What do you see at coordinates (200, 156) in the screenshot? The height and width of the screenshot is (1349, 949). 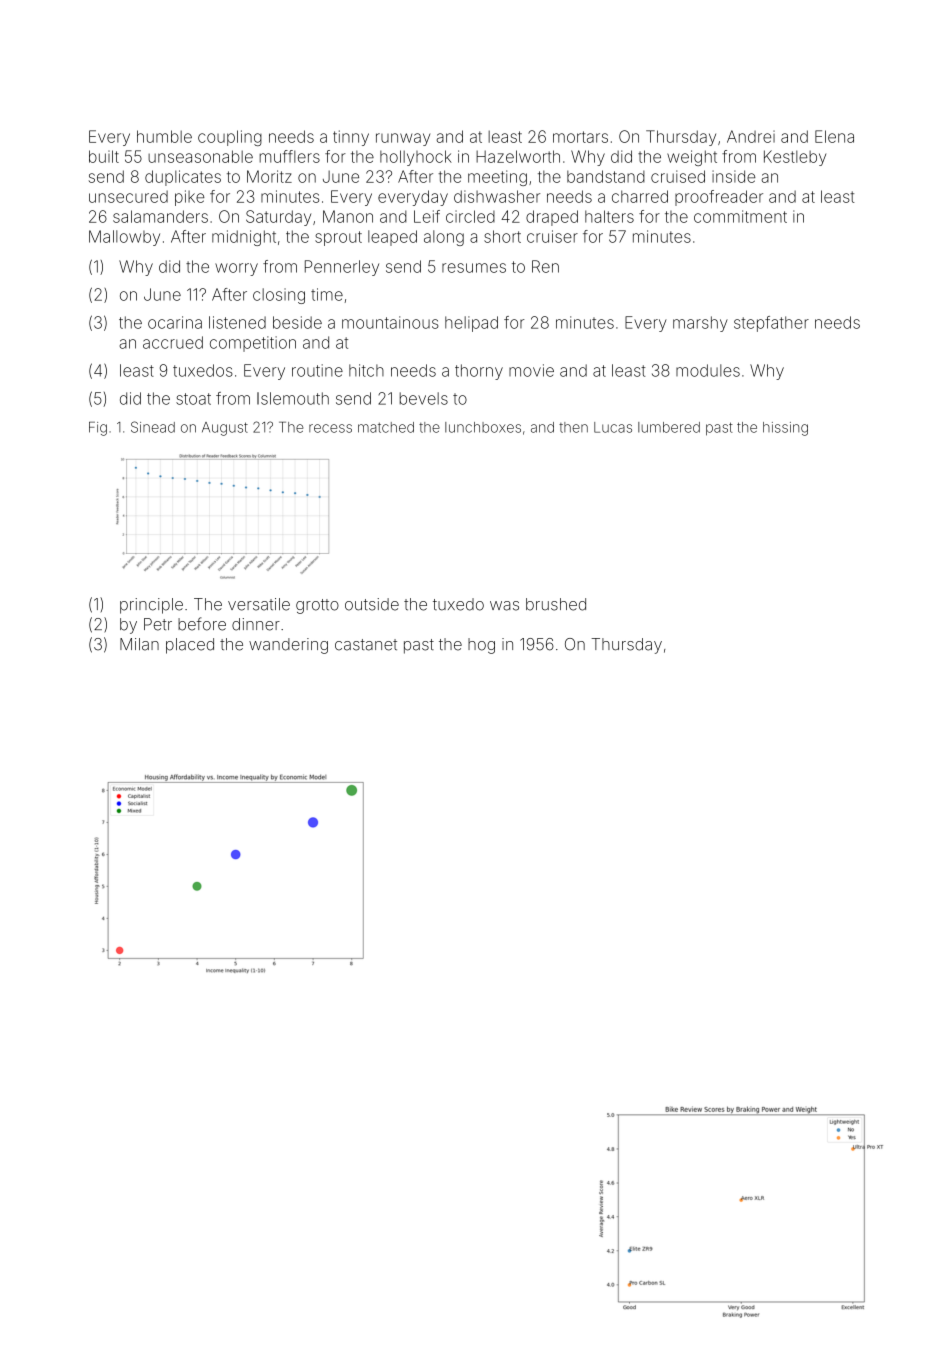 I see `unseasonable` at bounding box center [200, 156].
